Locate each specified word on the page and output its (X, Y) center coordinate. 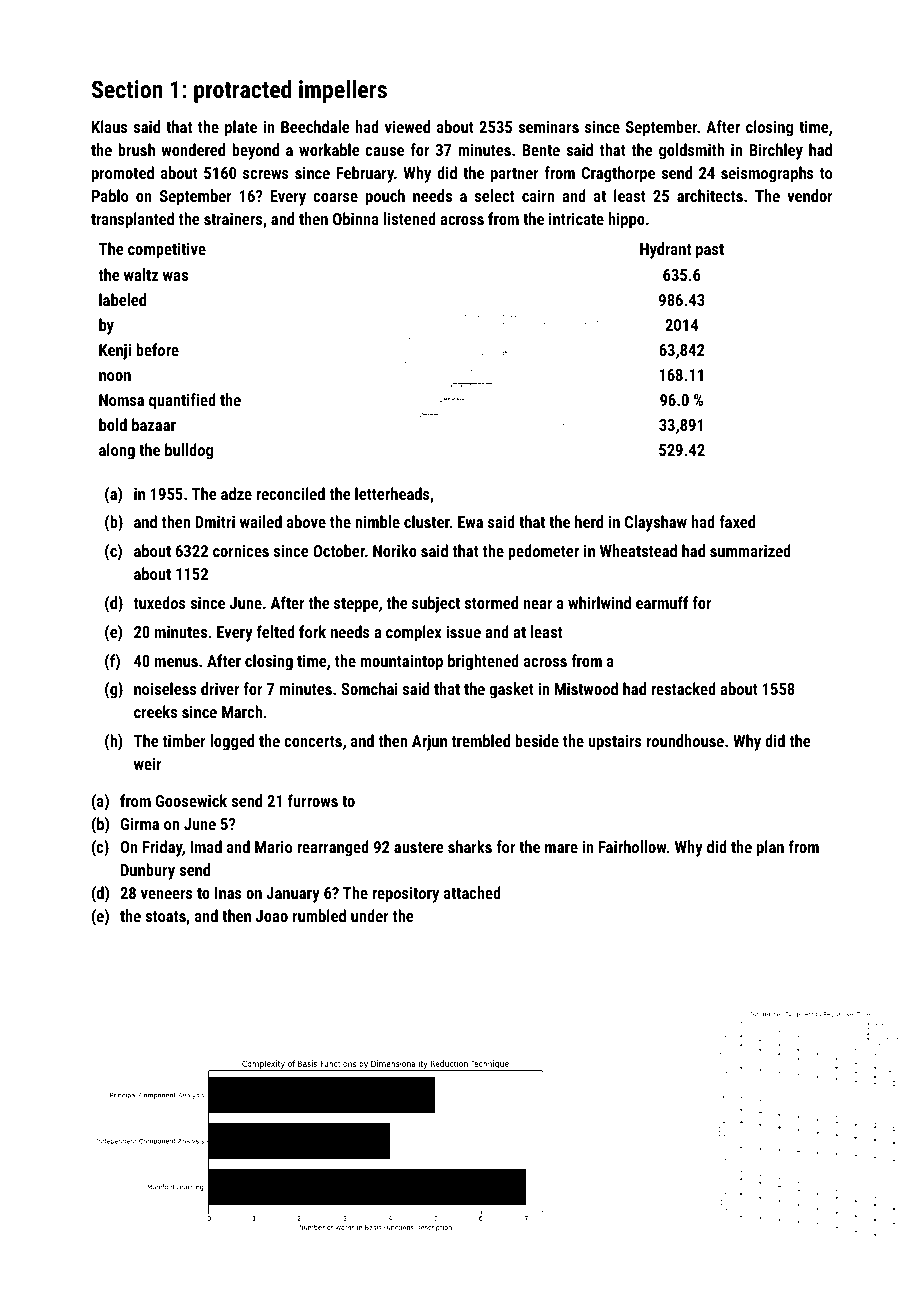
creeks (155, 711)
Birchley (776, 151)
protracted (242, 91)
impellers (343, 91)
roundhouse (685, 740)
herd (589, 521)
